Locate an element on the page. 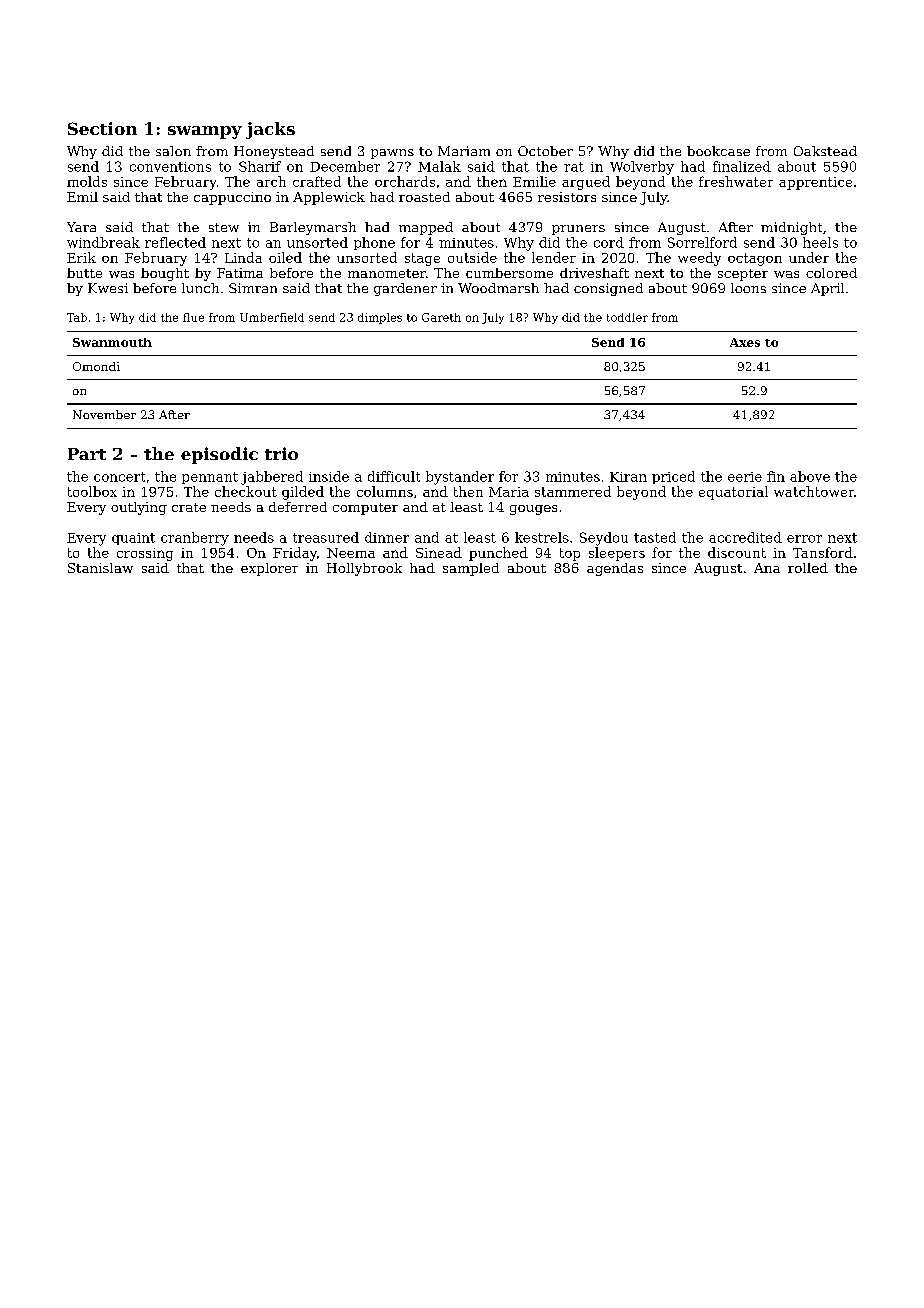 The image size is (924, 1308). Wolverby is located at coordinates (642, 168).
